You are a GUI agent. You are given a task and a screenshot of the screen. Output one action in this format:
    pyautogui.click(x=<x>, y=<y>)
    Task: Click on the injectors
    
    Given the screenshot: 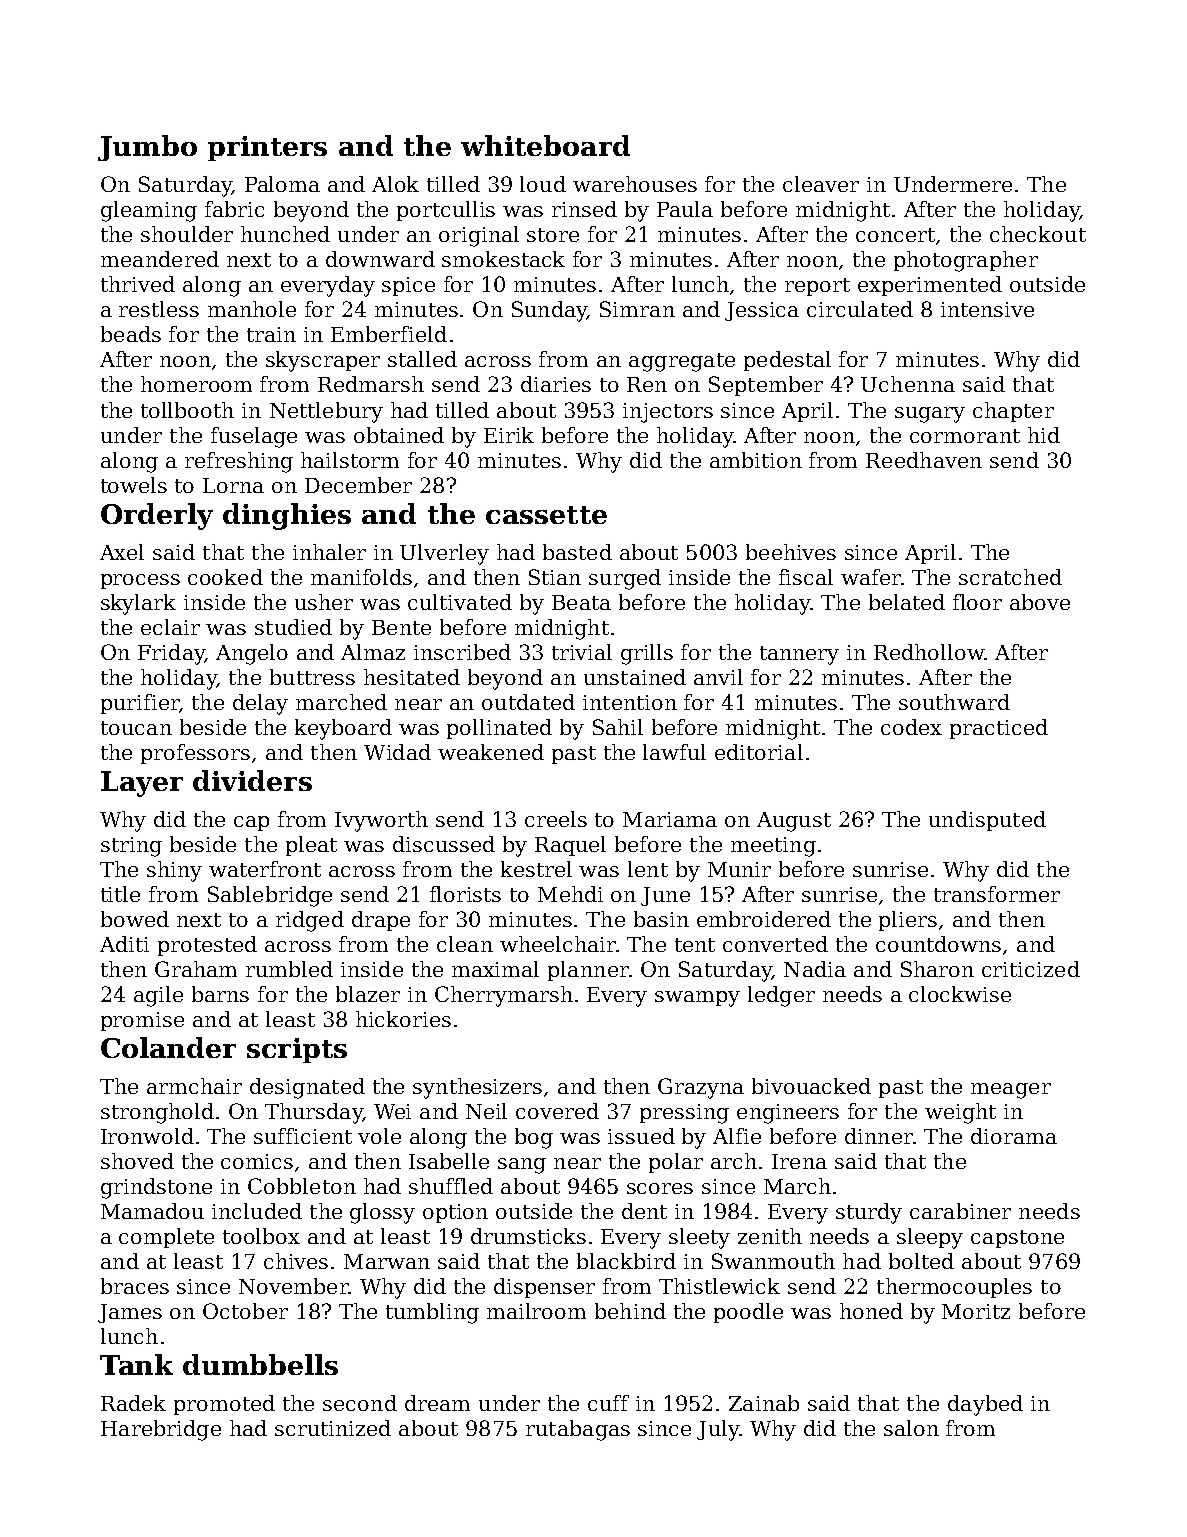 What is the action you would take?
    pyautogui.click(x=668, y=413)
